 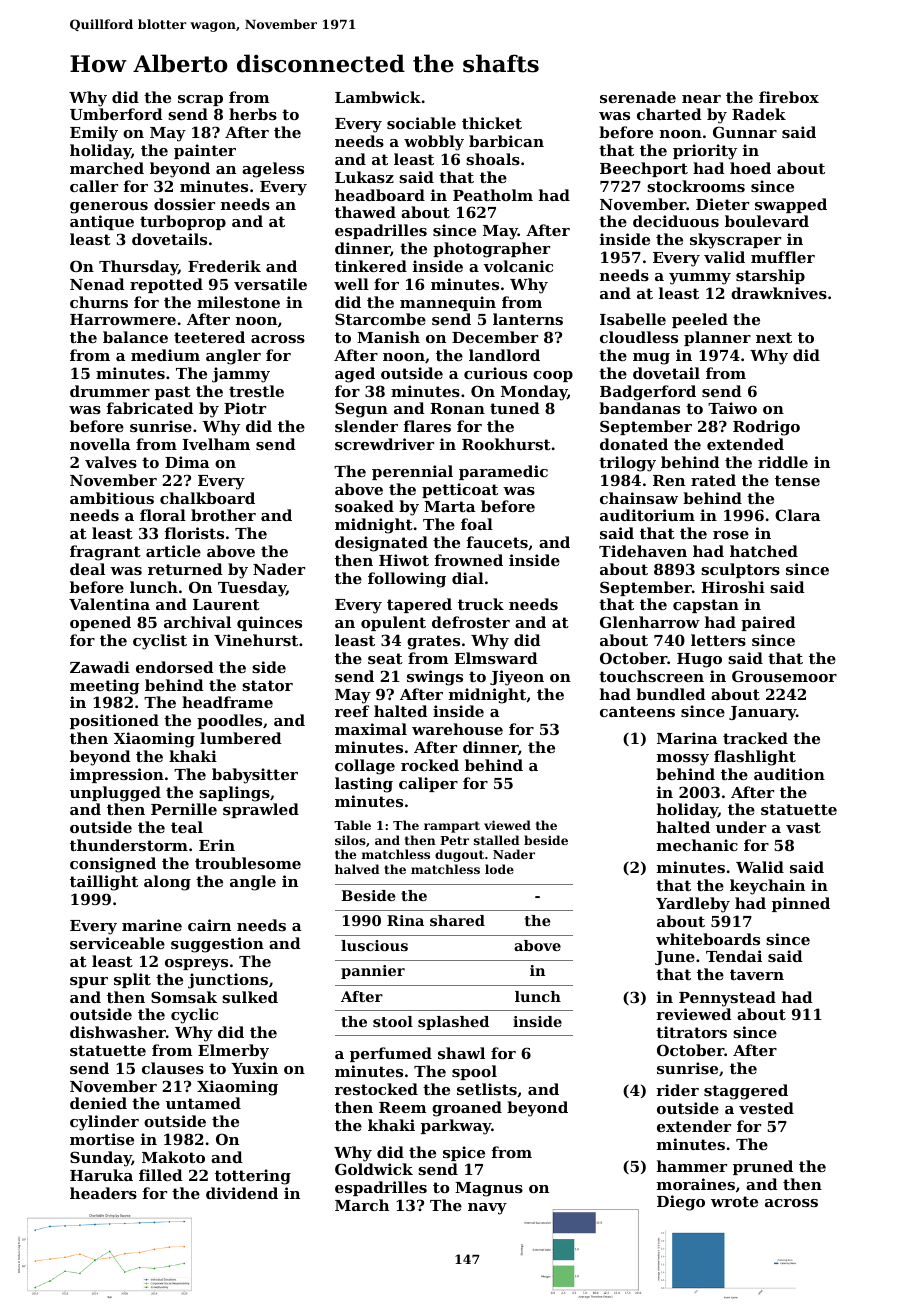 What do you see at coordinates (681, 1203) in the document?
I see `Diego` at bounding box center [681, 1203].
